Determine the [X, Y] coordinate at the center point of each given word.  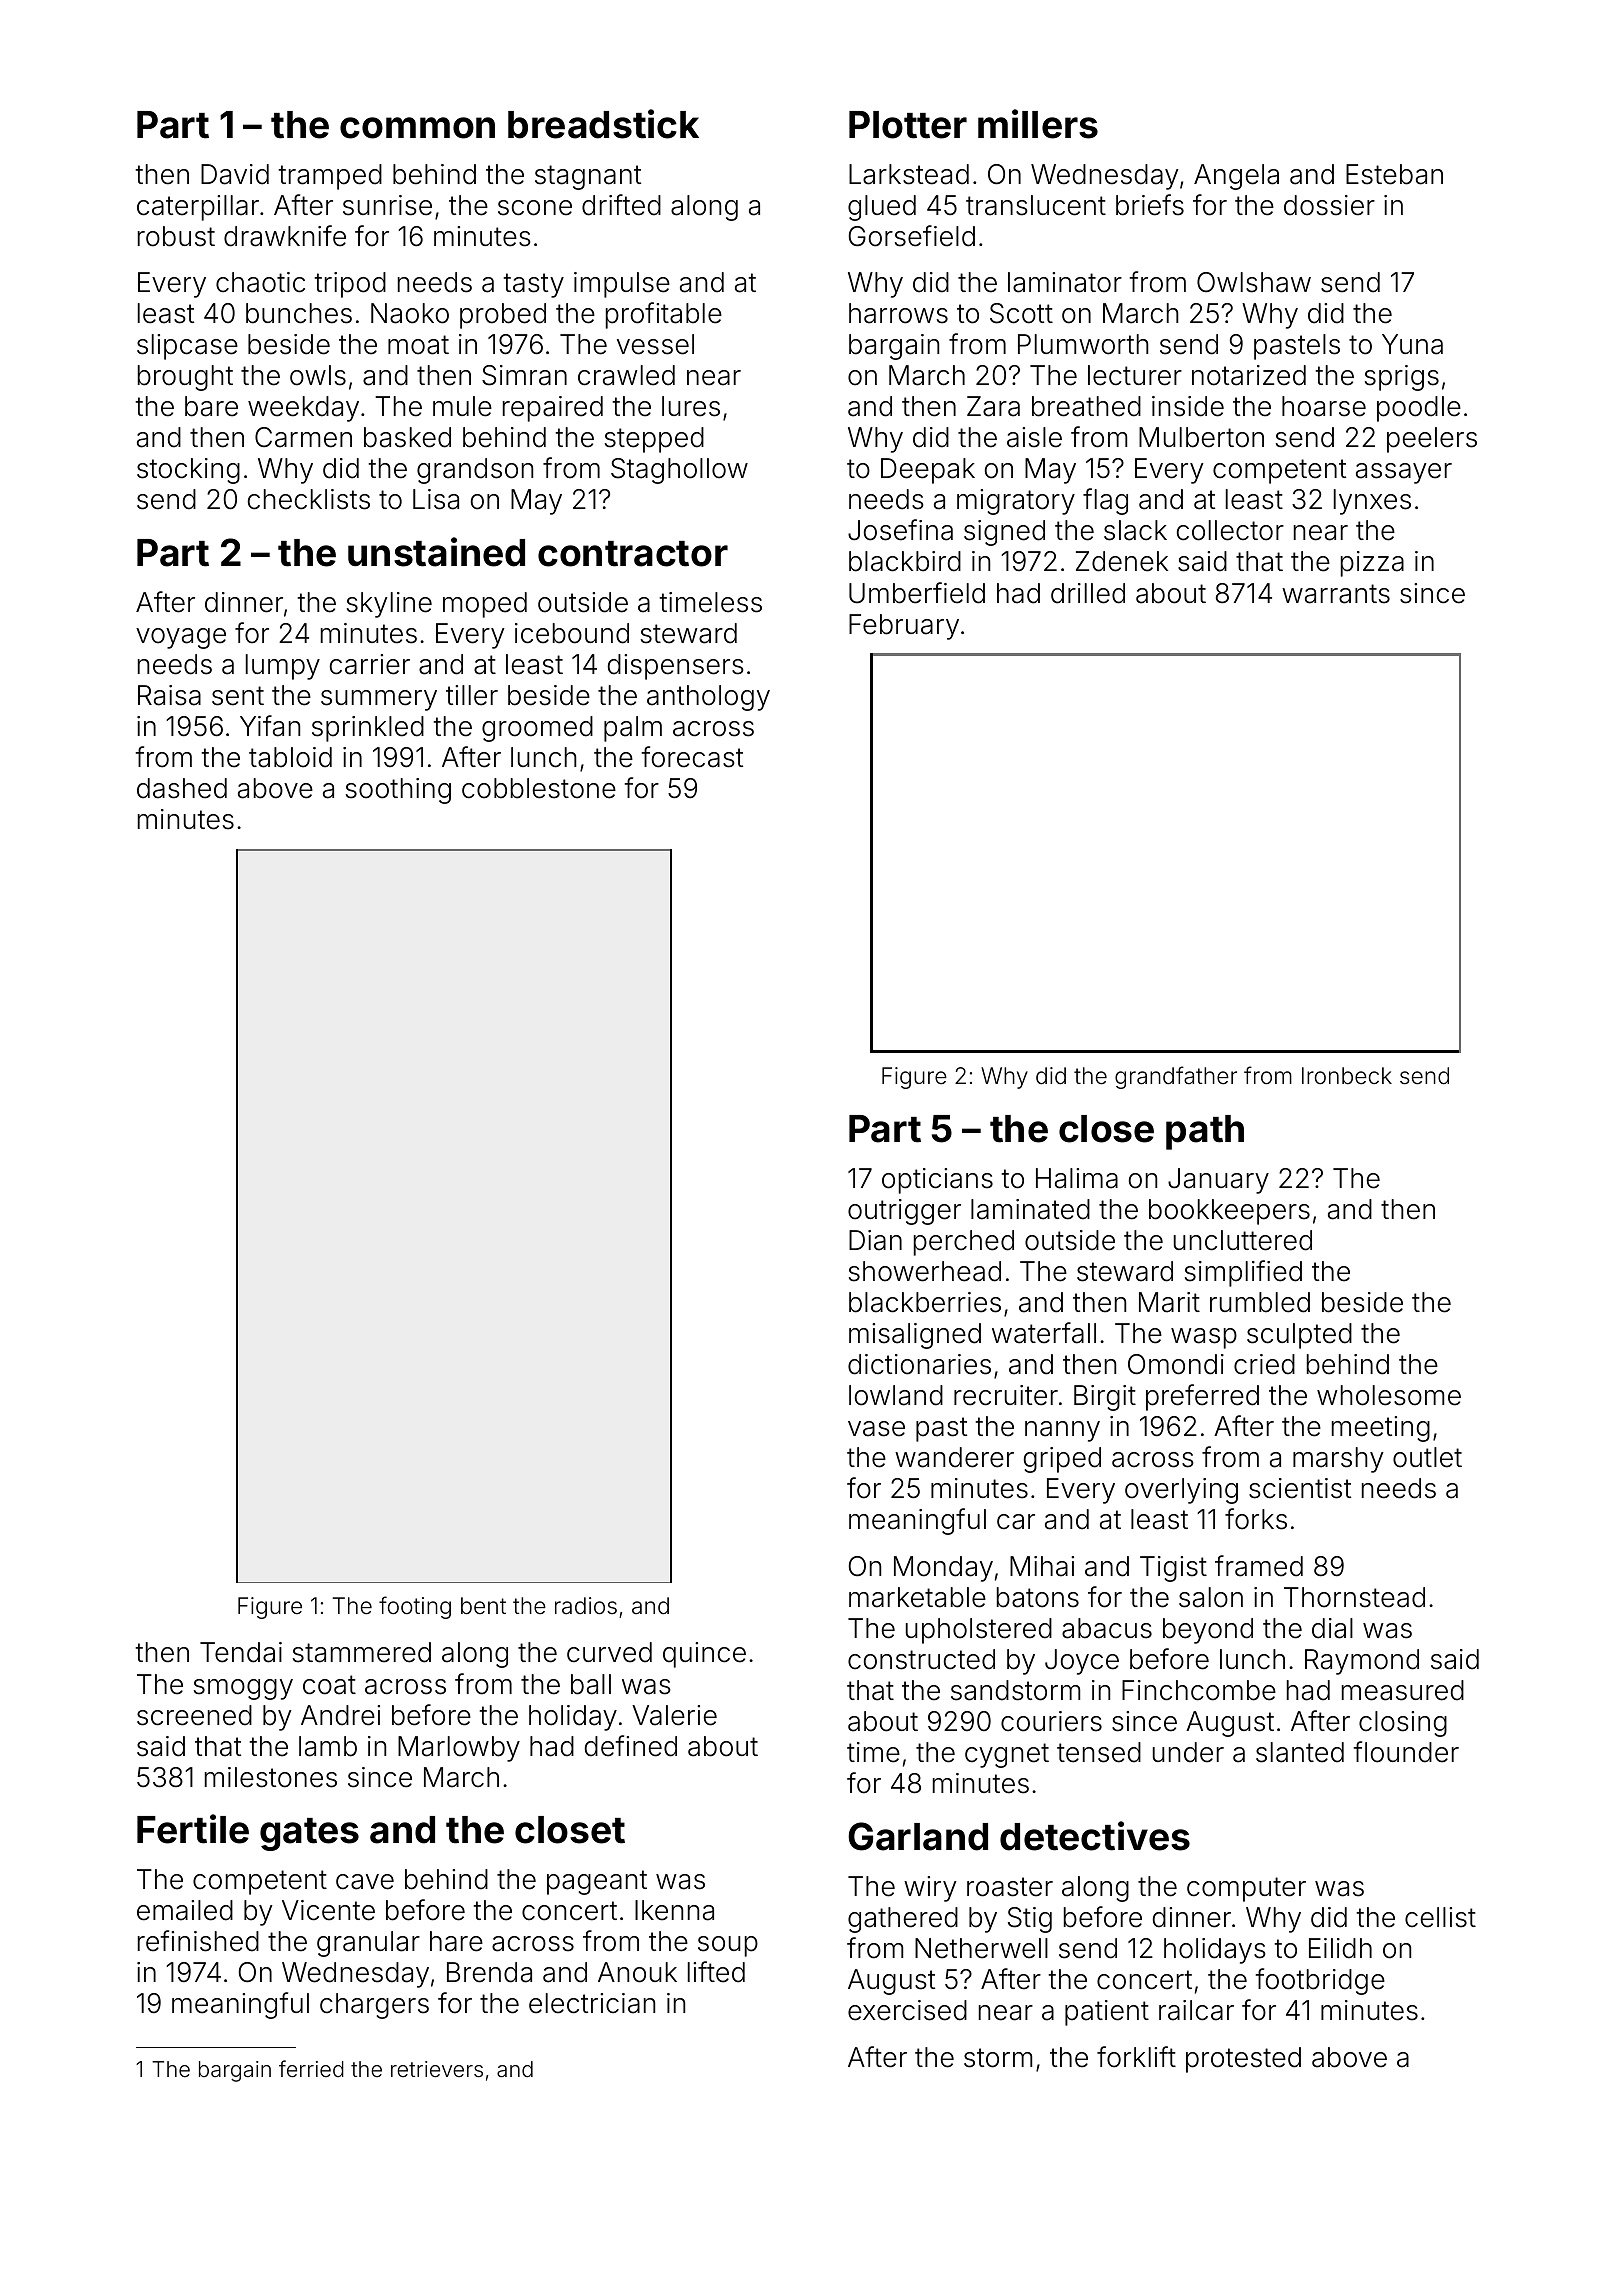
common [417, 128]
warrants [1336, 594]
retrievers [437, 2069]
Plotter [908, 125]
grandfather [1176, 1077]
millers [1038, 124]
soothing [398, 791]
